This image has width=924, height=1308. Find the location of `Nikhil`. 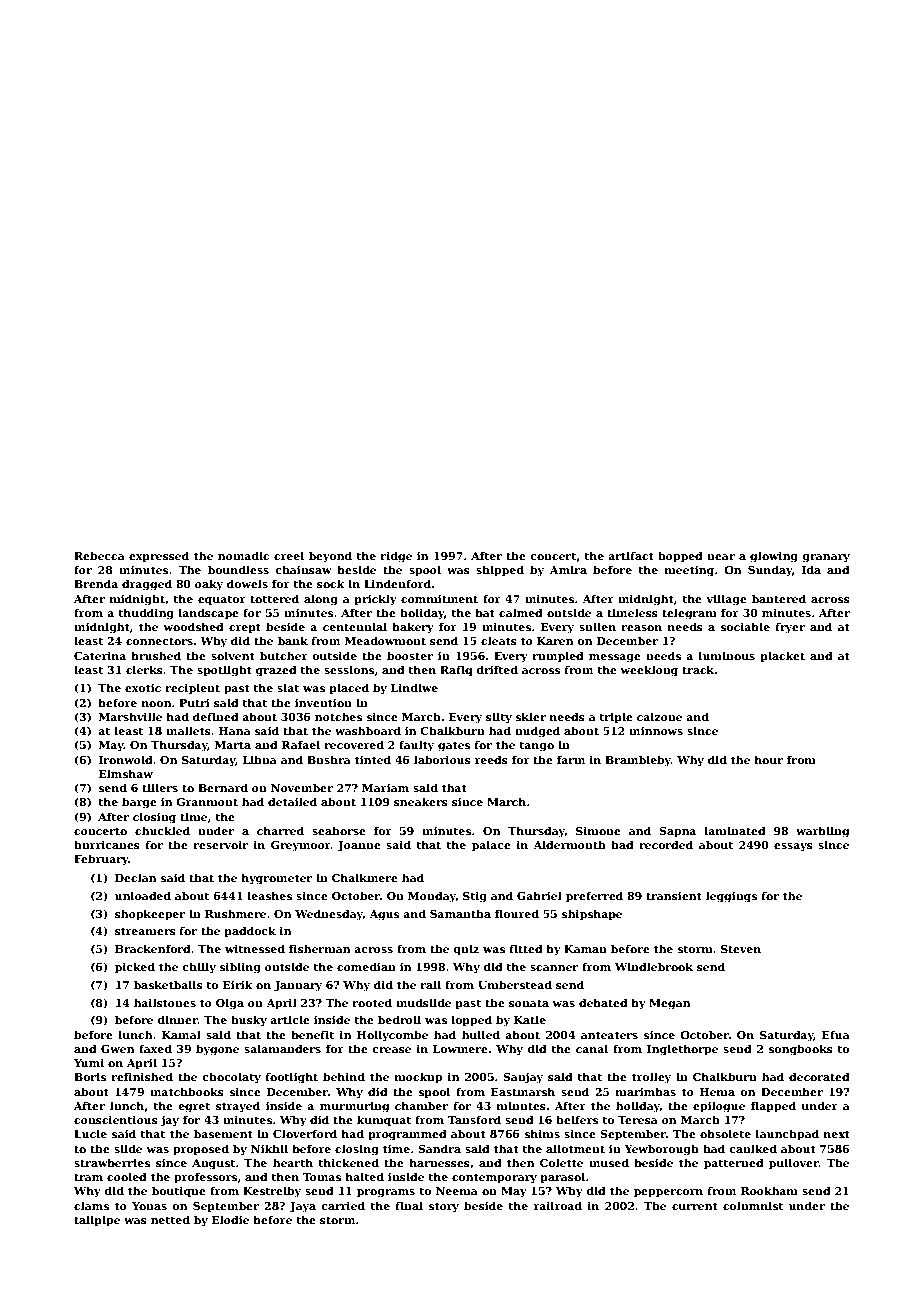

Nikhil is located at coordinates (269, 1148).
